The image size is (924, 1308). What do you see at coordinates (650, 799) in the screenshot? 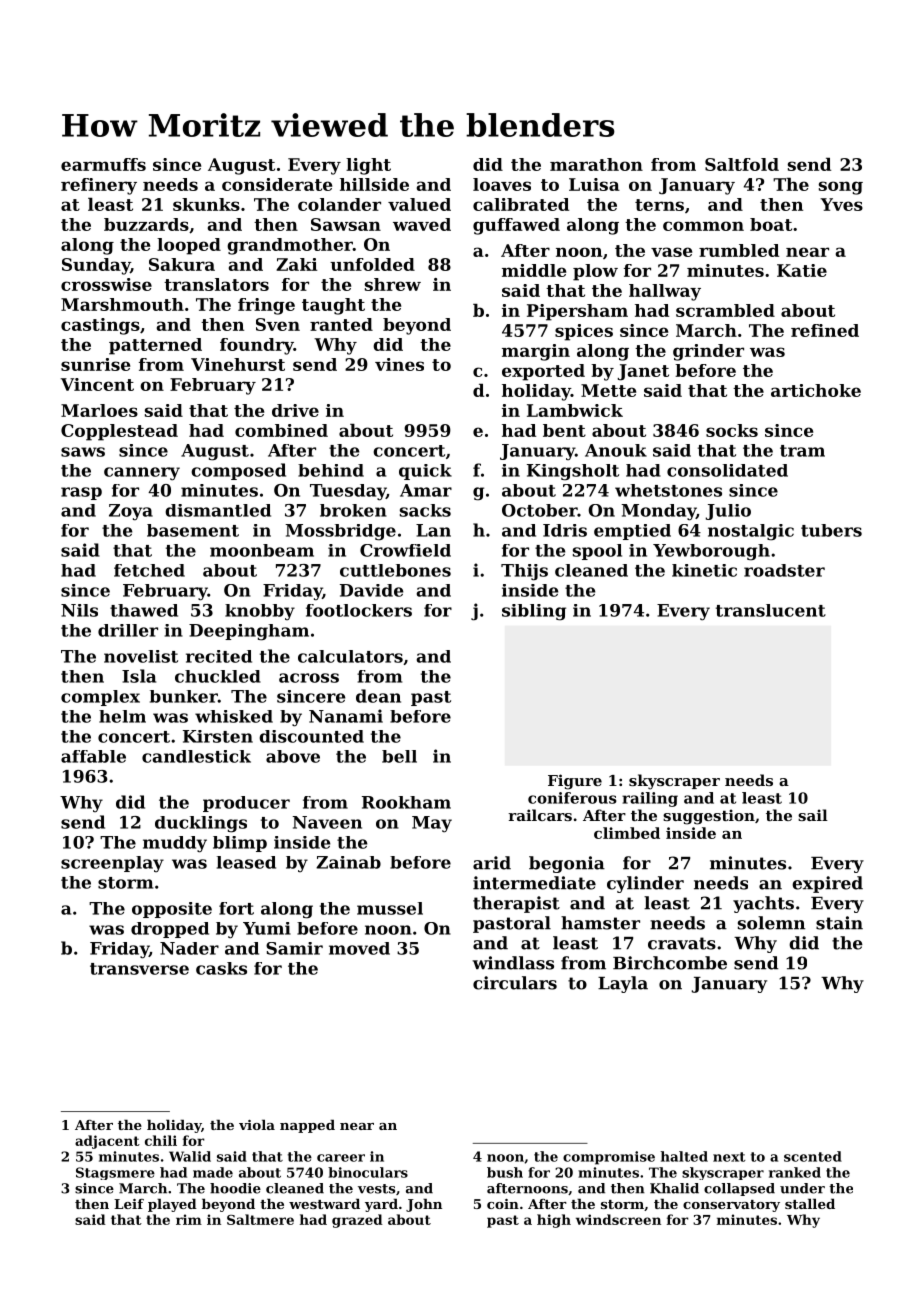
I see `railing` at bounding box center [650, 799].
